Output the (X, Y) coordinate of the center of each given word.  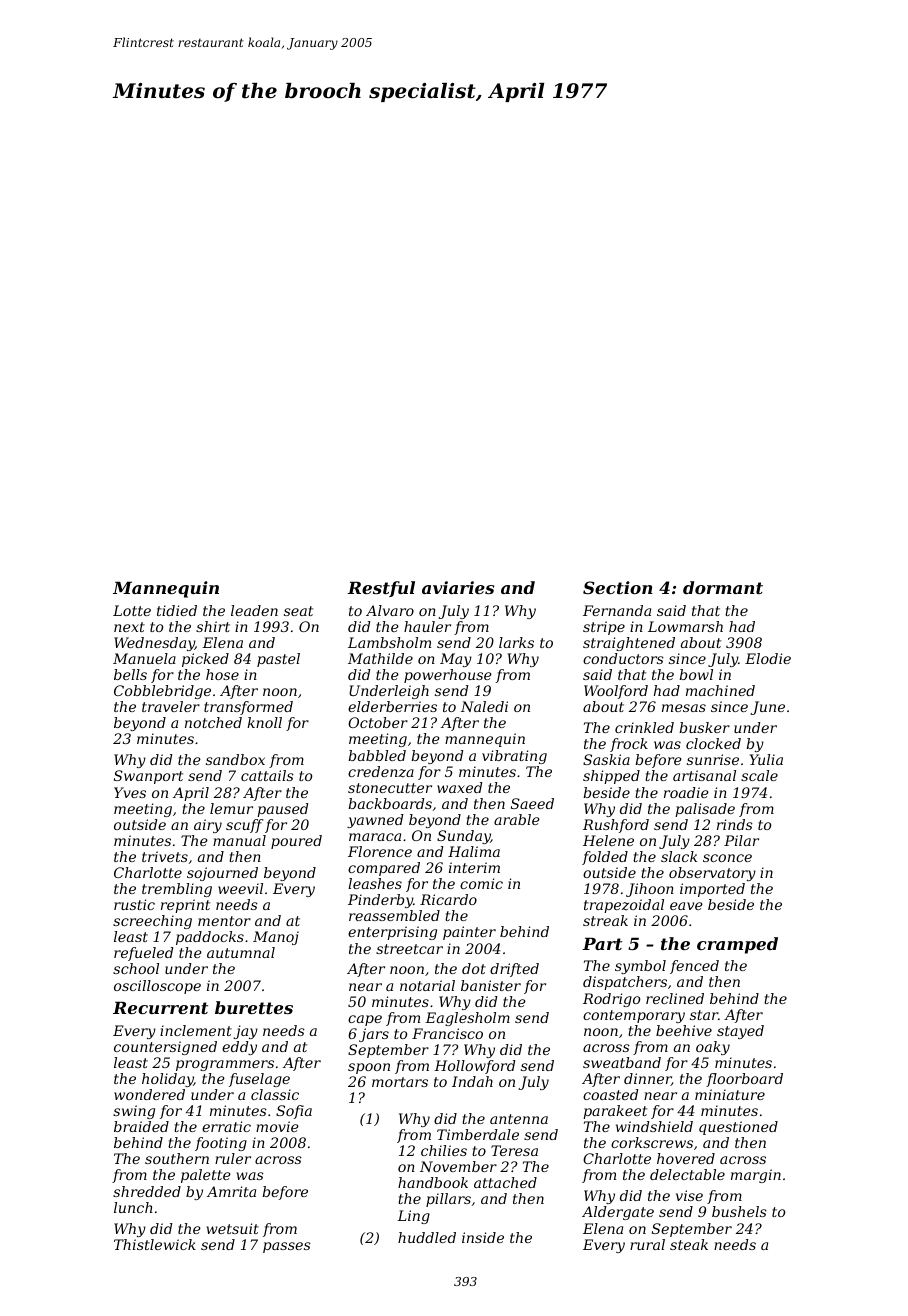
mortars (400, 1082)
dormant (723, 587)
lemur (231, 808)
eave (686, 906)
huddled (427, 1237)
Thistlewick (155, 1244)
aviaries (458, 587)
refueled (143, 954)
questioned (738, 1128)
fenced (694, 967)
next (129, 627)
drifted (514, 970)
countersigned (165, 1048)
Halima (474, 851)
